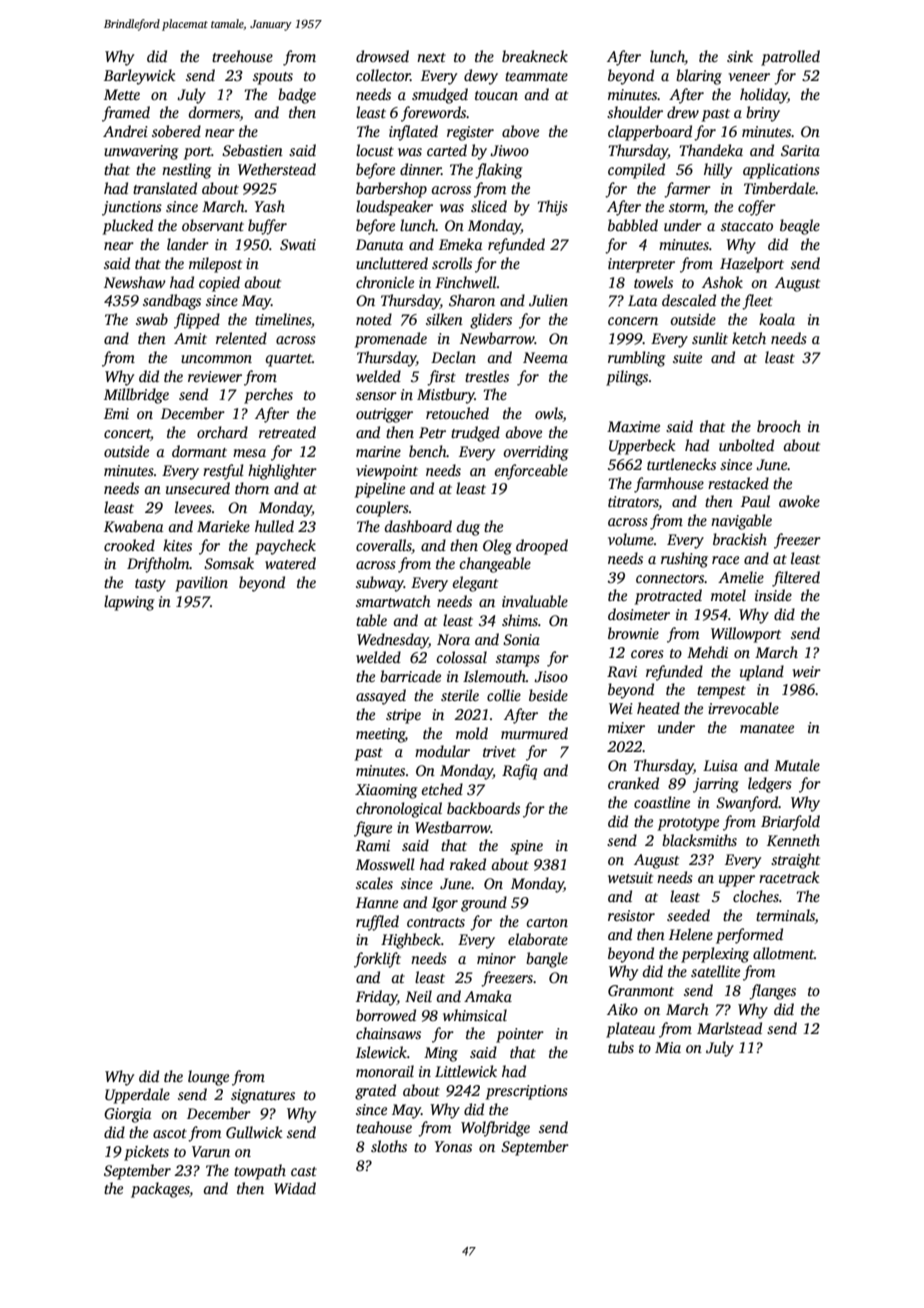  I want to click on next, so click(431, 57).
